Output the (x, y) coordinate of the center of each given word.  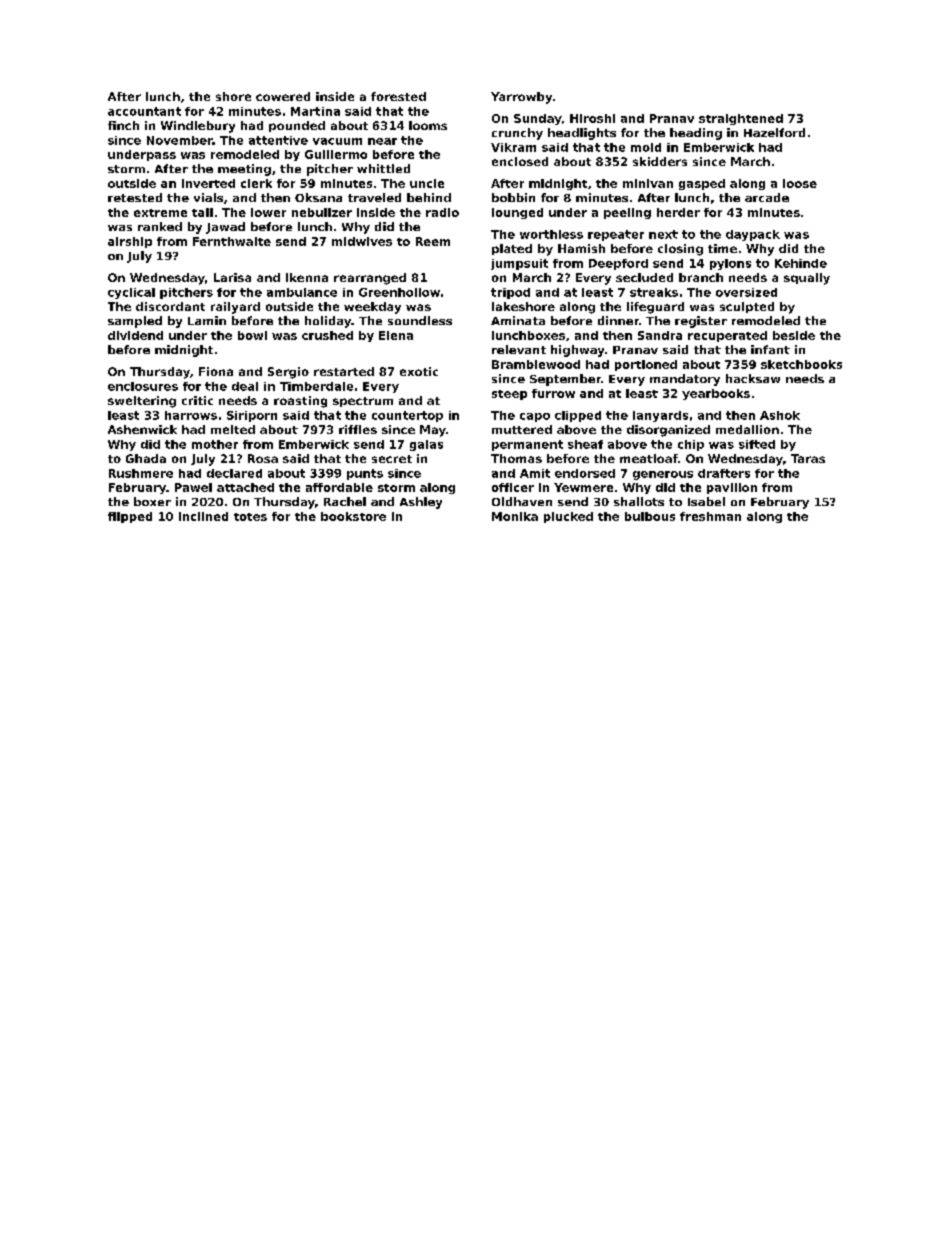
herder (678, 212)
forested (398, 96)
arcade (767, 197)
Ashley (421, 503)
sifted (757, 444)
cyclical (131, 293)
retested (135, 197)
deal (245, 386)
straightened (741, 119)
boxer (152, 501)
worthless (551, 234)
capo (535, 417)
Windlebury (198, 127)
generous (663, 475)
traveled (374, 197)
